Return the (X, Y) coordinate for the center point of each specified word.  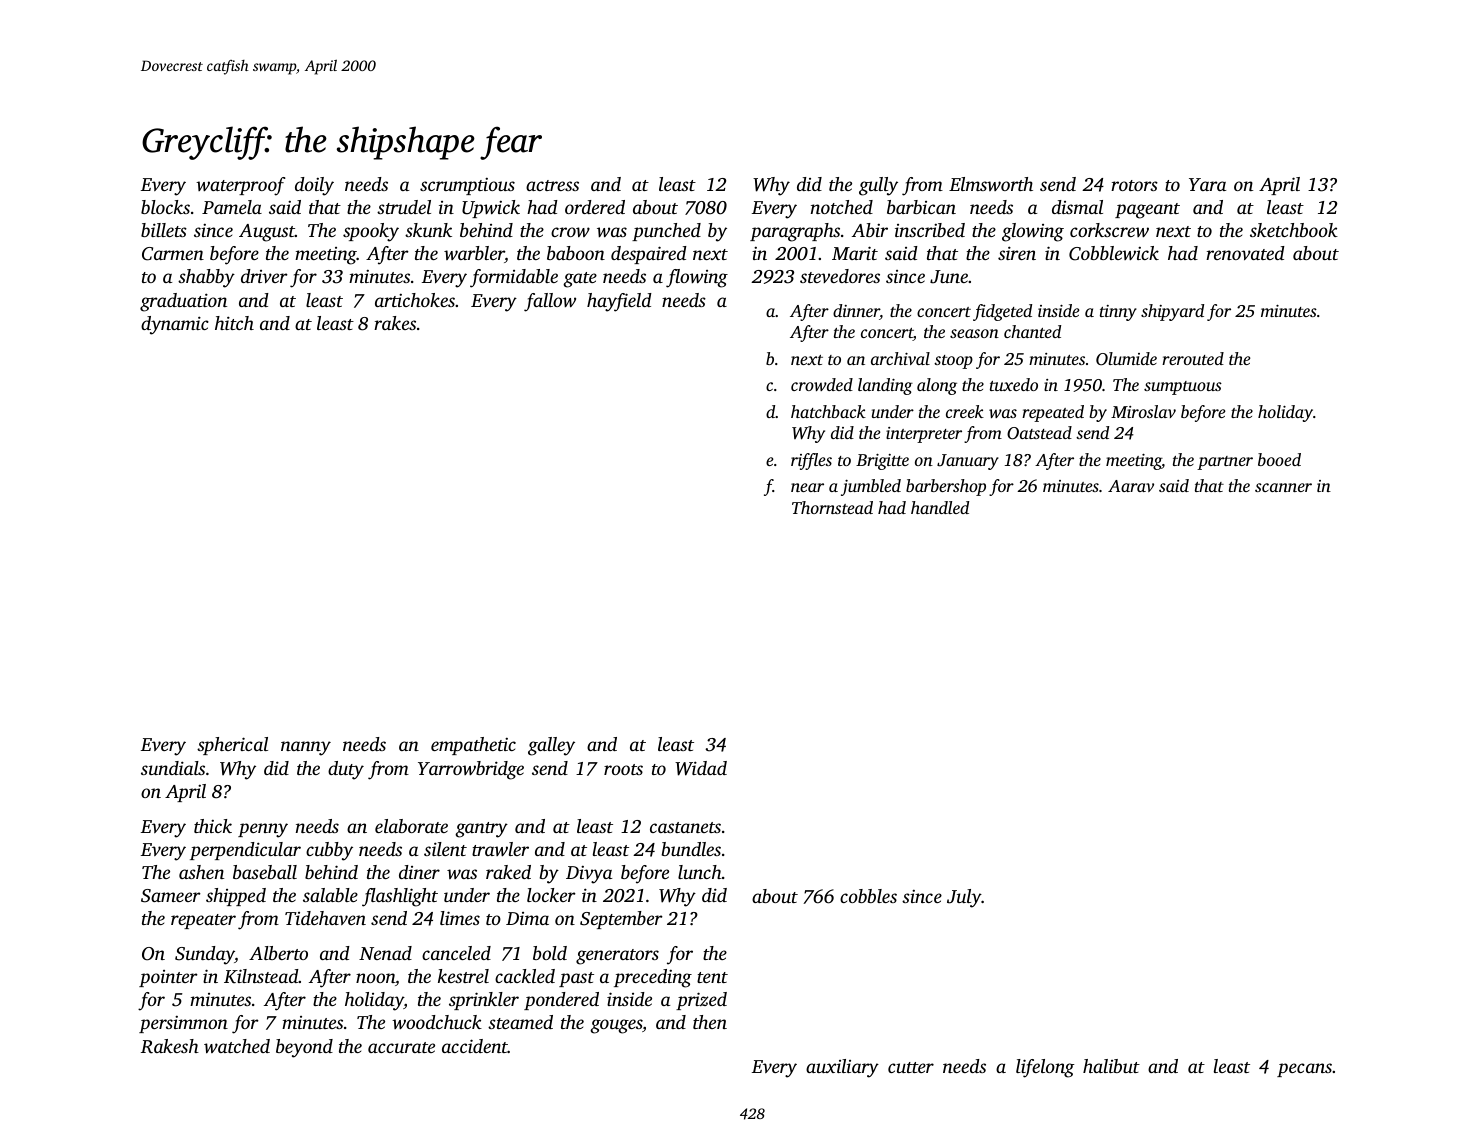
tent (712, 977)
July (964, 898)
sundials (173, 768)
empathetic (473, 746)
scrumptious (467, 186)
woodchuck (437, 1022)
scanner (1283, 487)
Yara (1207, 184)
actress (552, 185)
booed (1279, 459)
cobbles (868, 896)
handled (940, 507)
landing (885, 386)
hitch (234, 323)
